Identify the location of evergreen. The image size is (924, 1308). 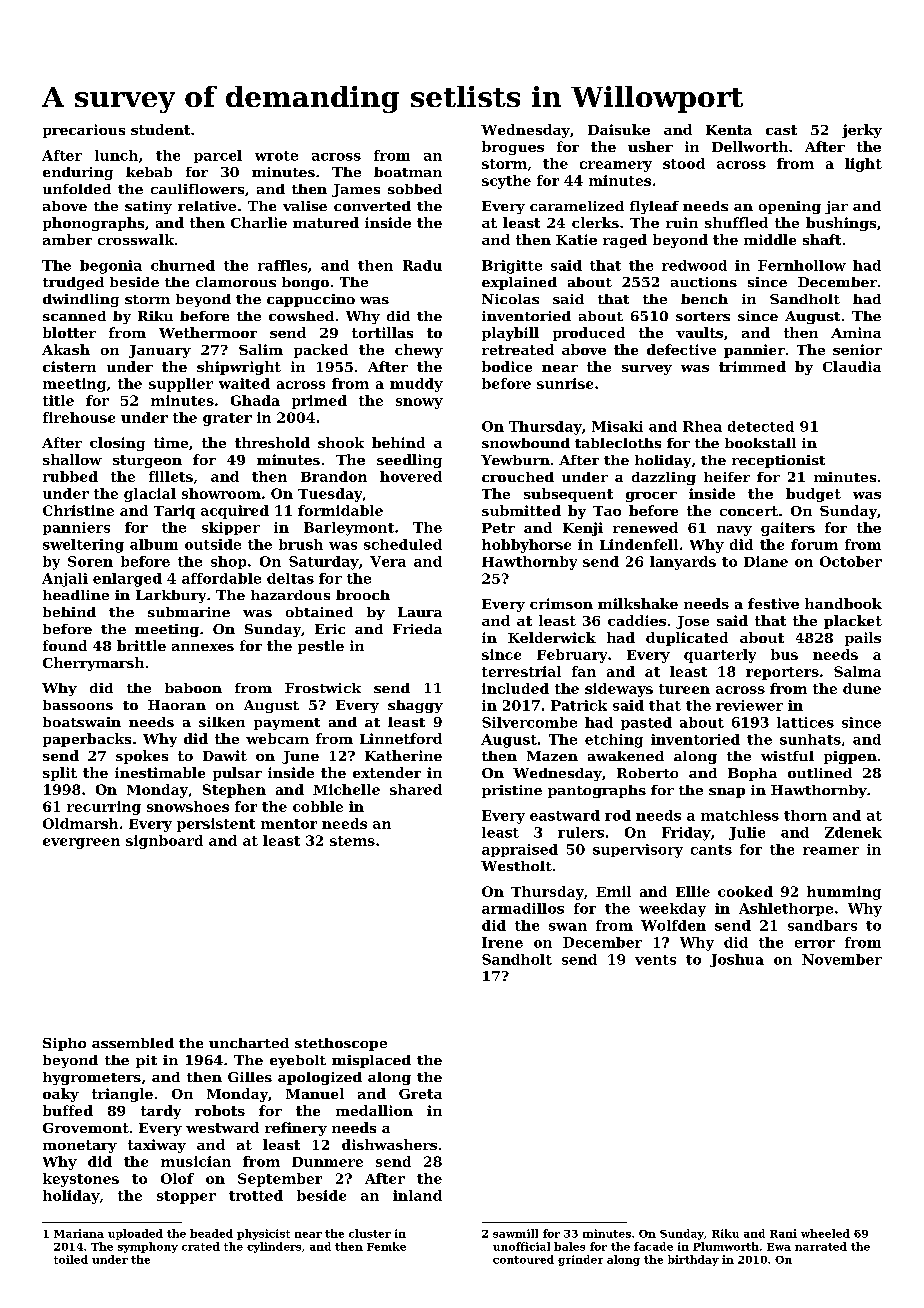
(81, 843).
